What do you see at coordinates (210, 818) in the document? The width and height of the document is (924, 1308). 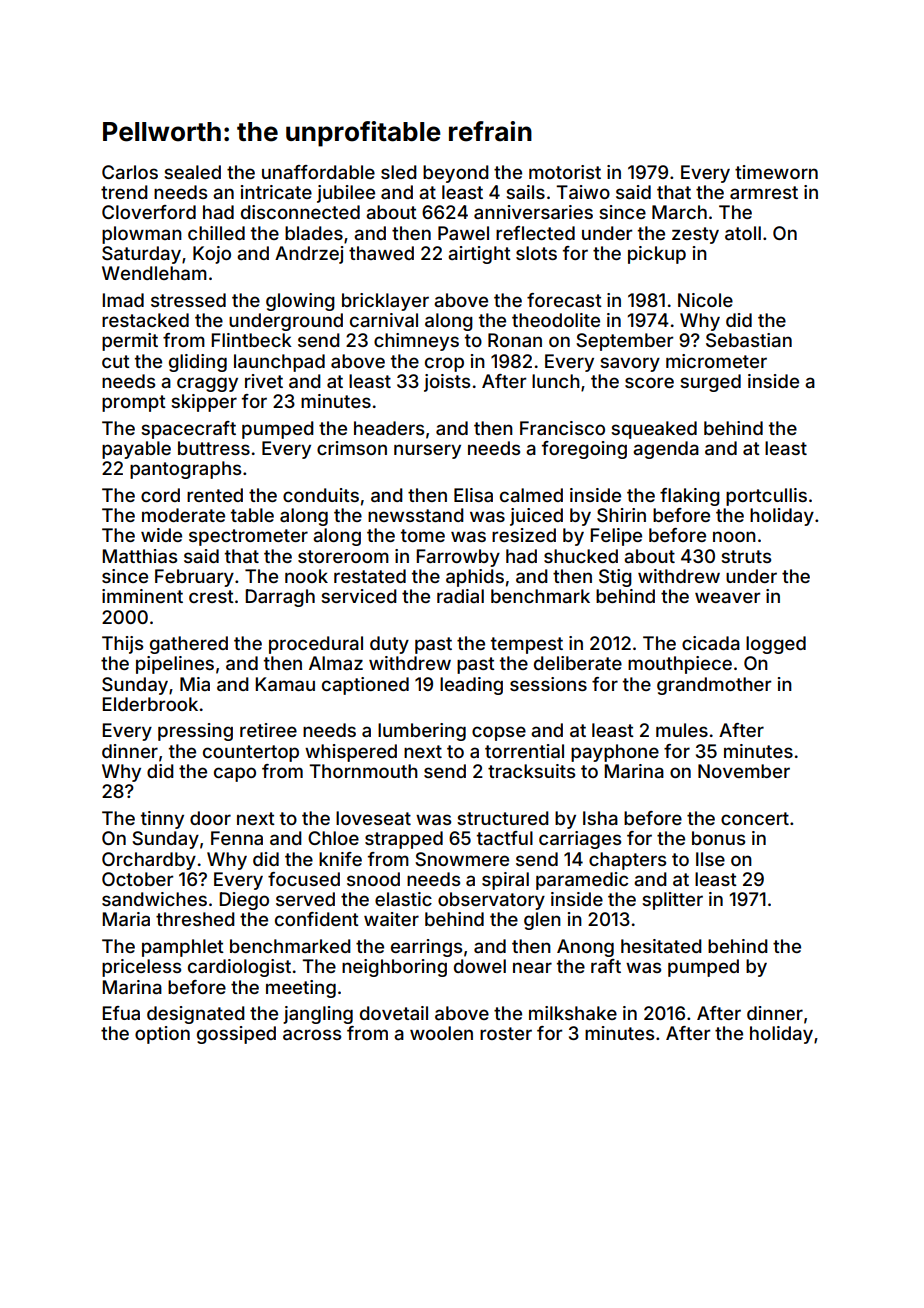 I see `door` at bounding box center [210, 818].
